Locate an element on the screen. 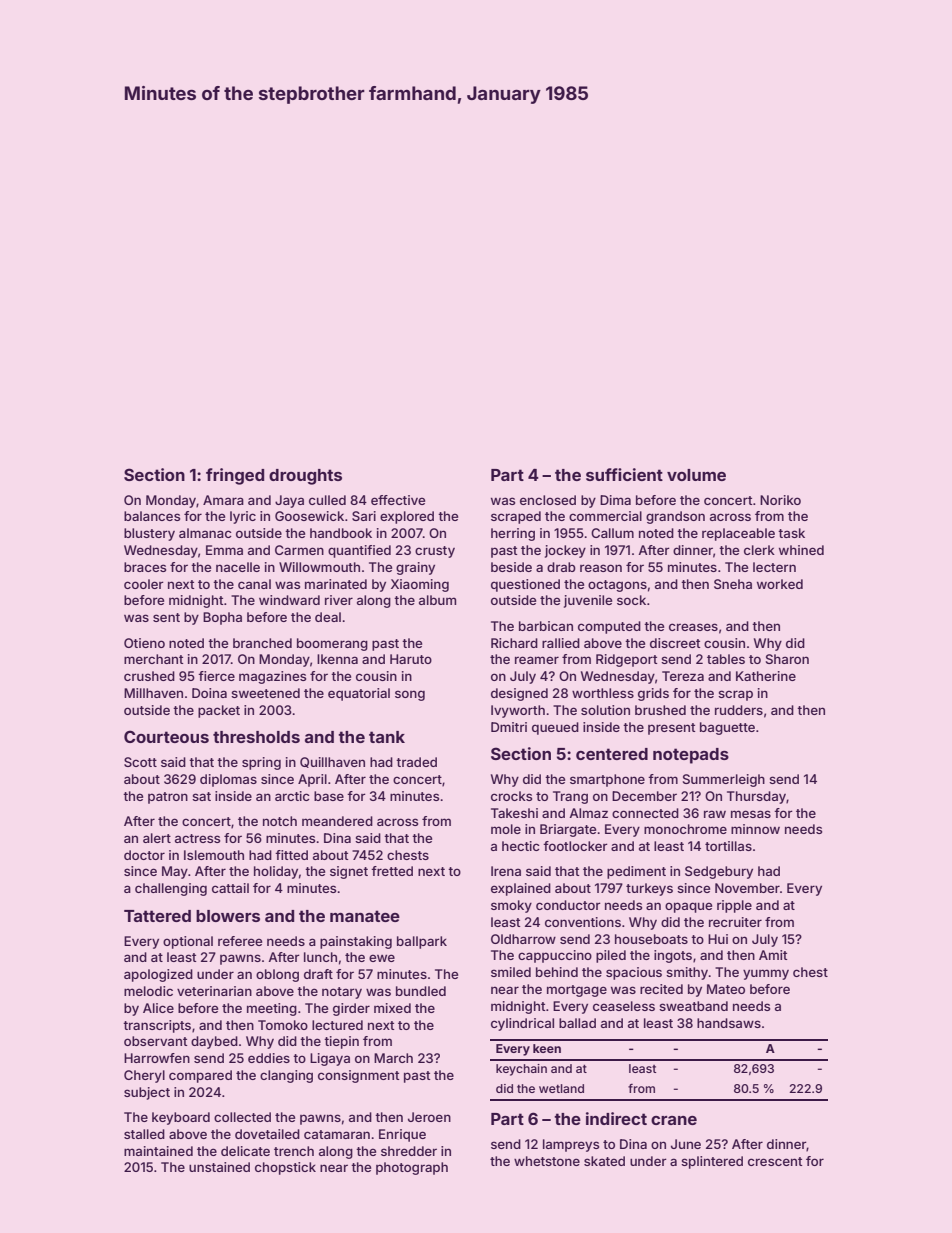 This screenshot has height=1233, width=952. tank is located at coordinates (387, 737).
